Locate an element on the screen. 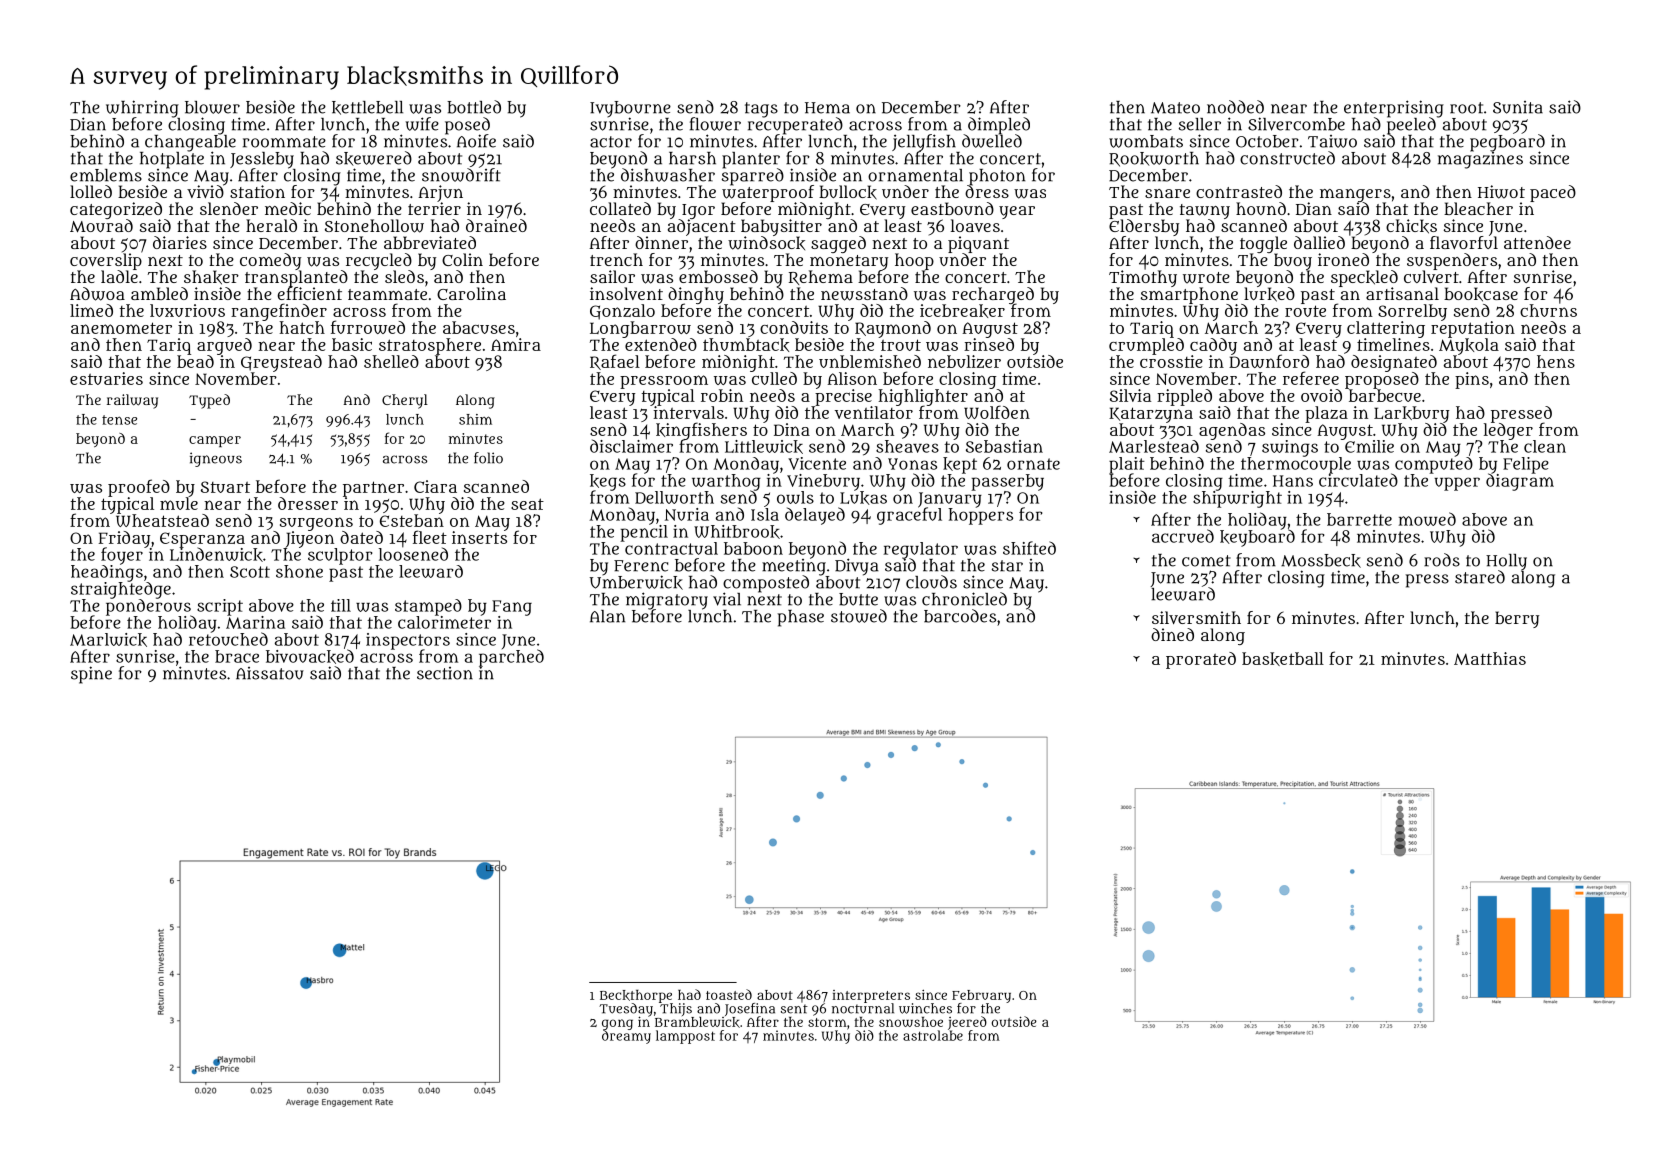 The width and height of the screenshot is (1656, 1171). jellyfish is located at coordinates (924, 142).
